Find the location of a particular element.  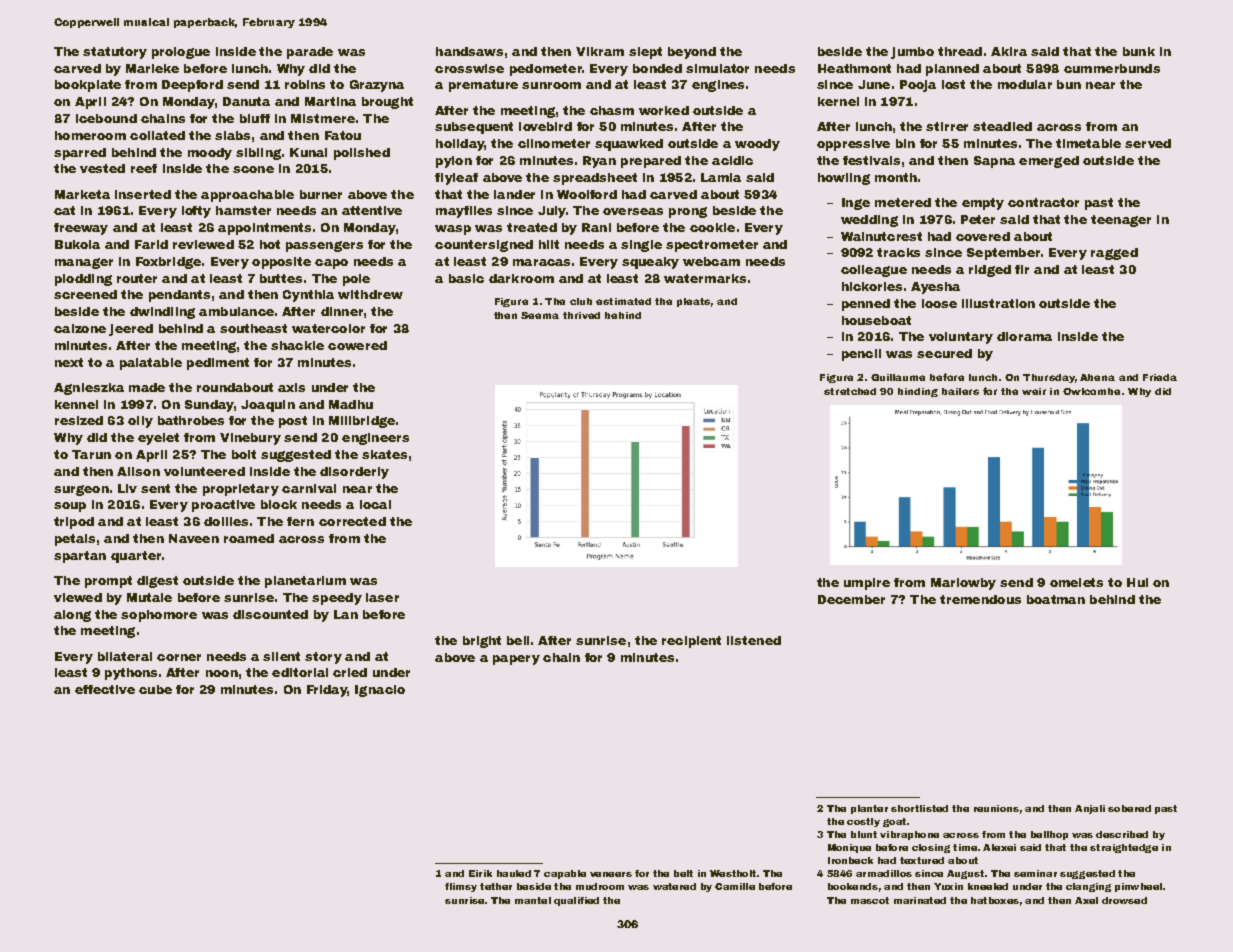

parade is located at coordinates (310, 53).
